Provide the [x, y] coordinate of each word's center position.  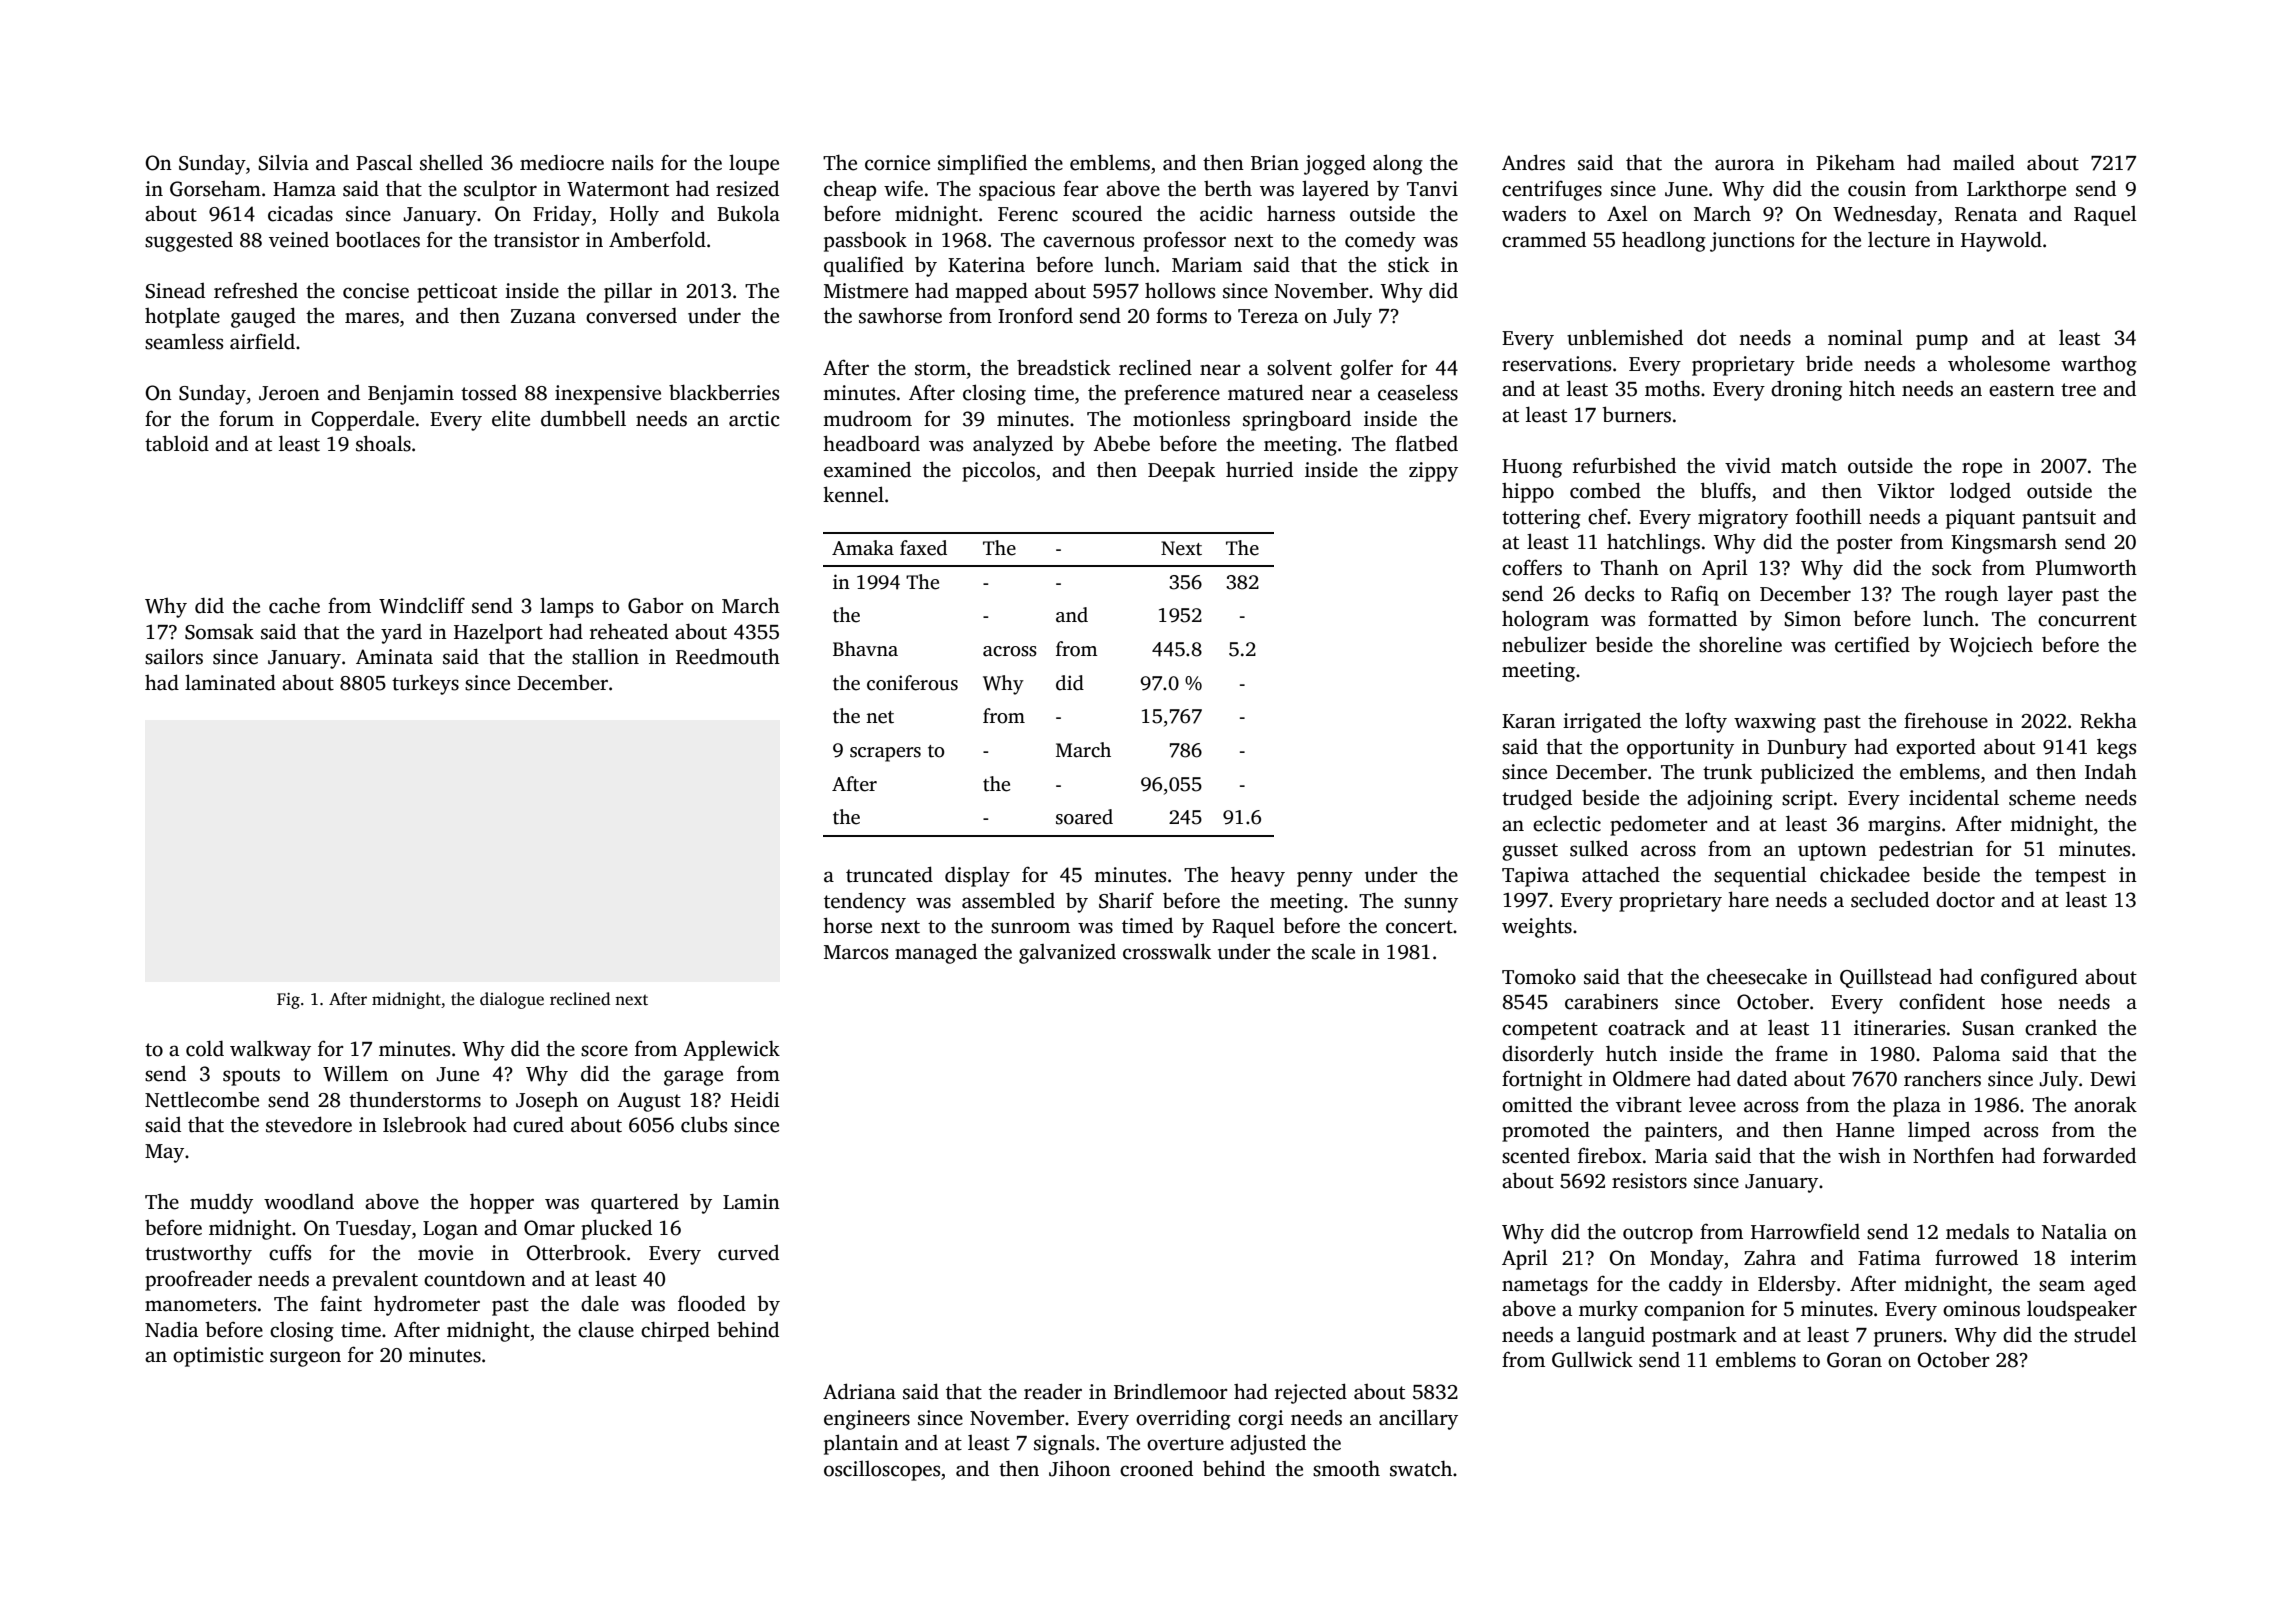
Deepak [1181, 471]
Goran [1854, 1360]
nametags [1545, 1287]
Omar [549, 1228]
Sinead [175, 291]
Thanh [1630, 568]
